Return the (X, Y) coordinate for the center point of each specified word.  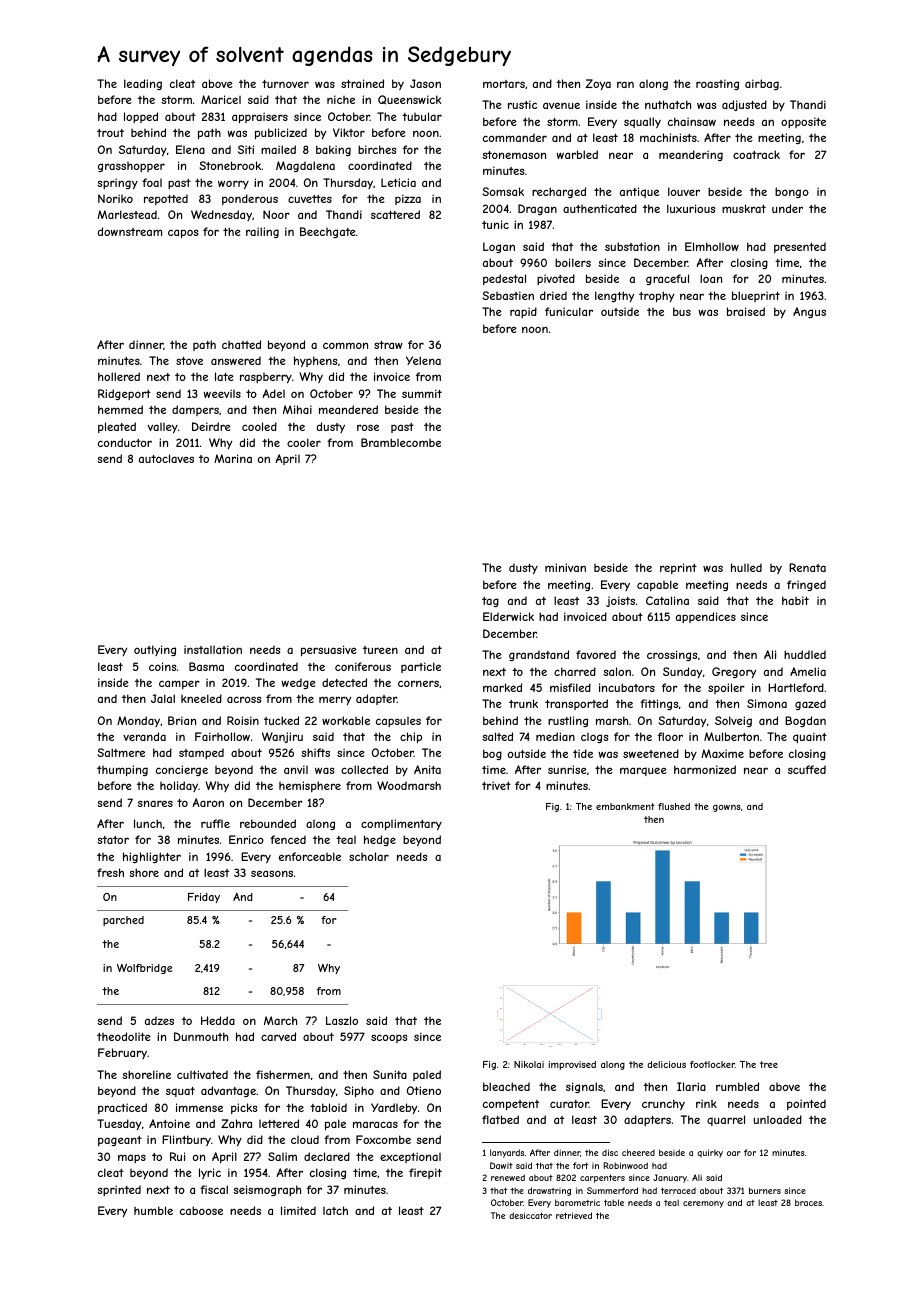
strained (362, 83)
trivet (496, 785)
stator (113, 840)
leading (143, 84)
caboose (201, 1210)
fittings (659, 704)
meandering (691, 155)
